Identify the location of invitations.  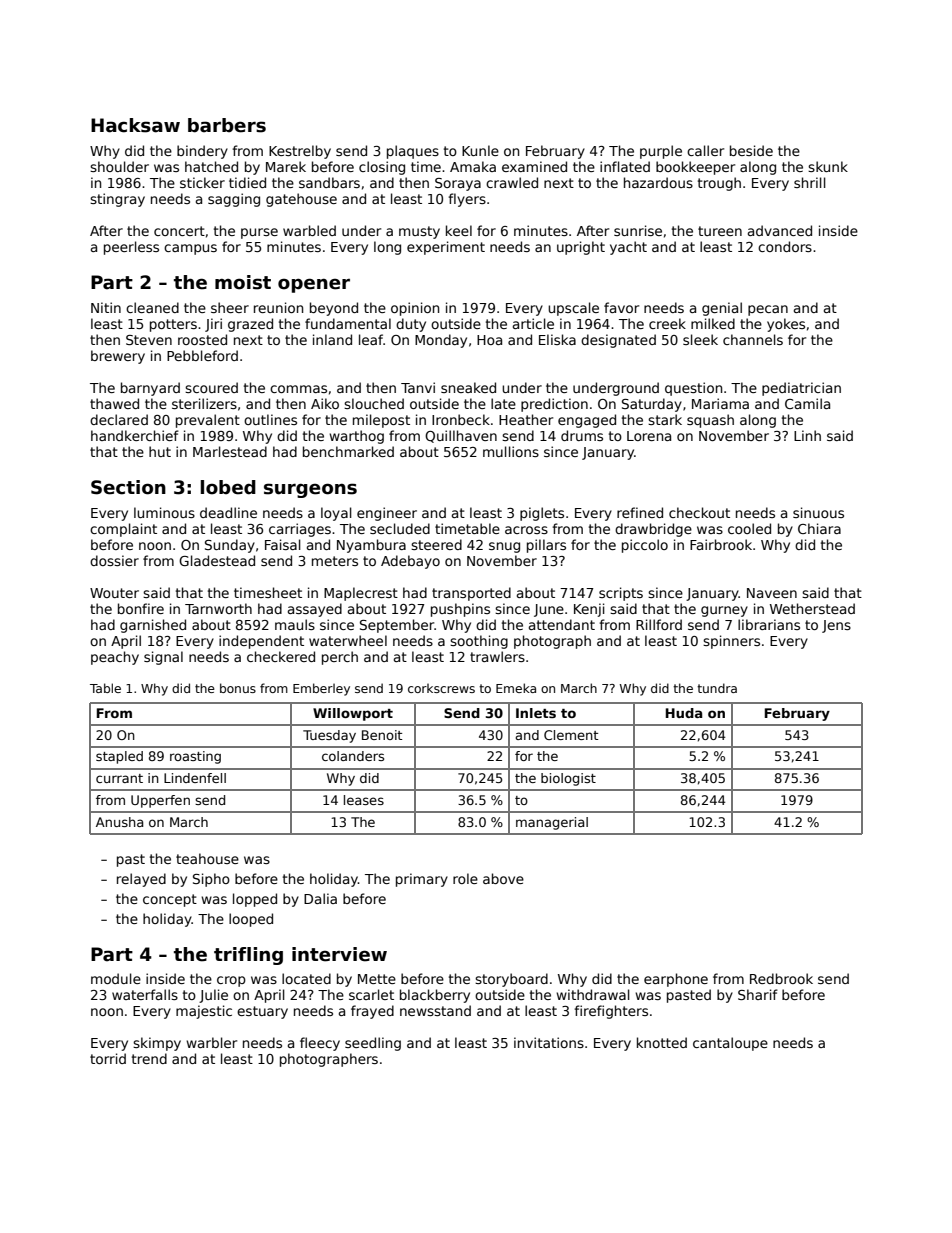
(549, 1042).
